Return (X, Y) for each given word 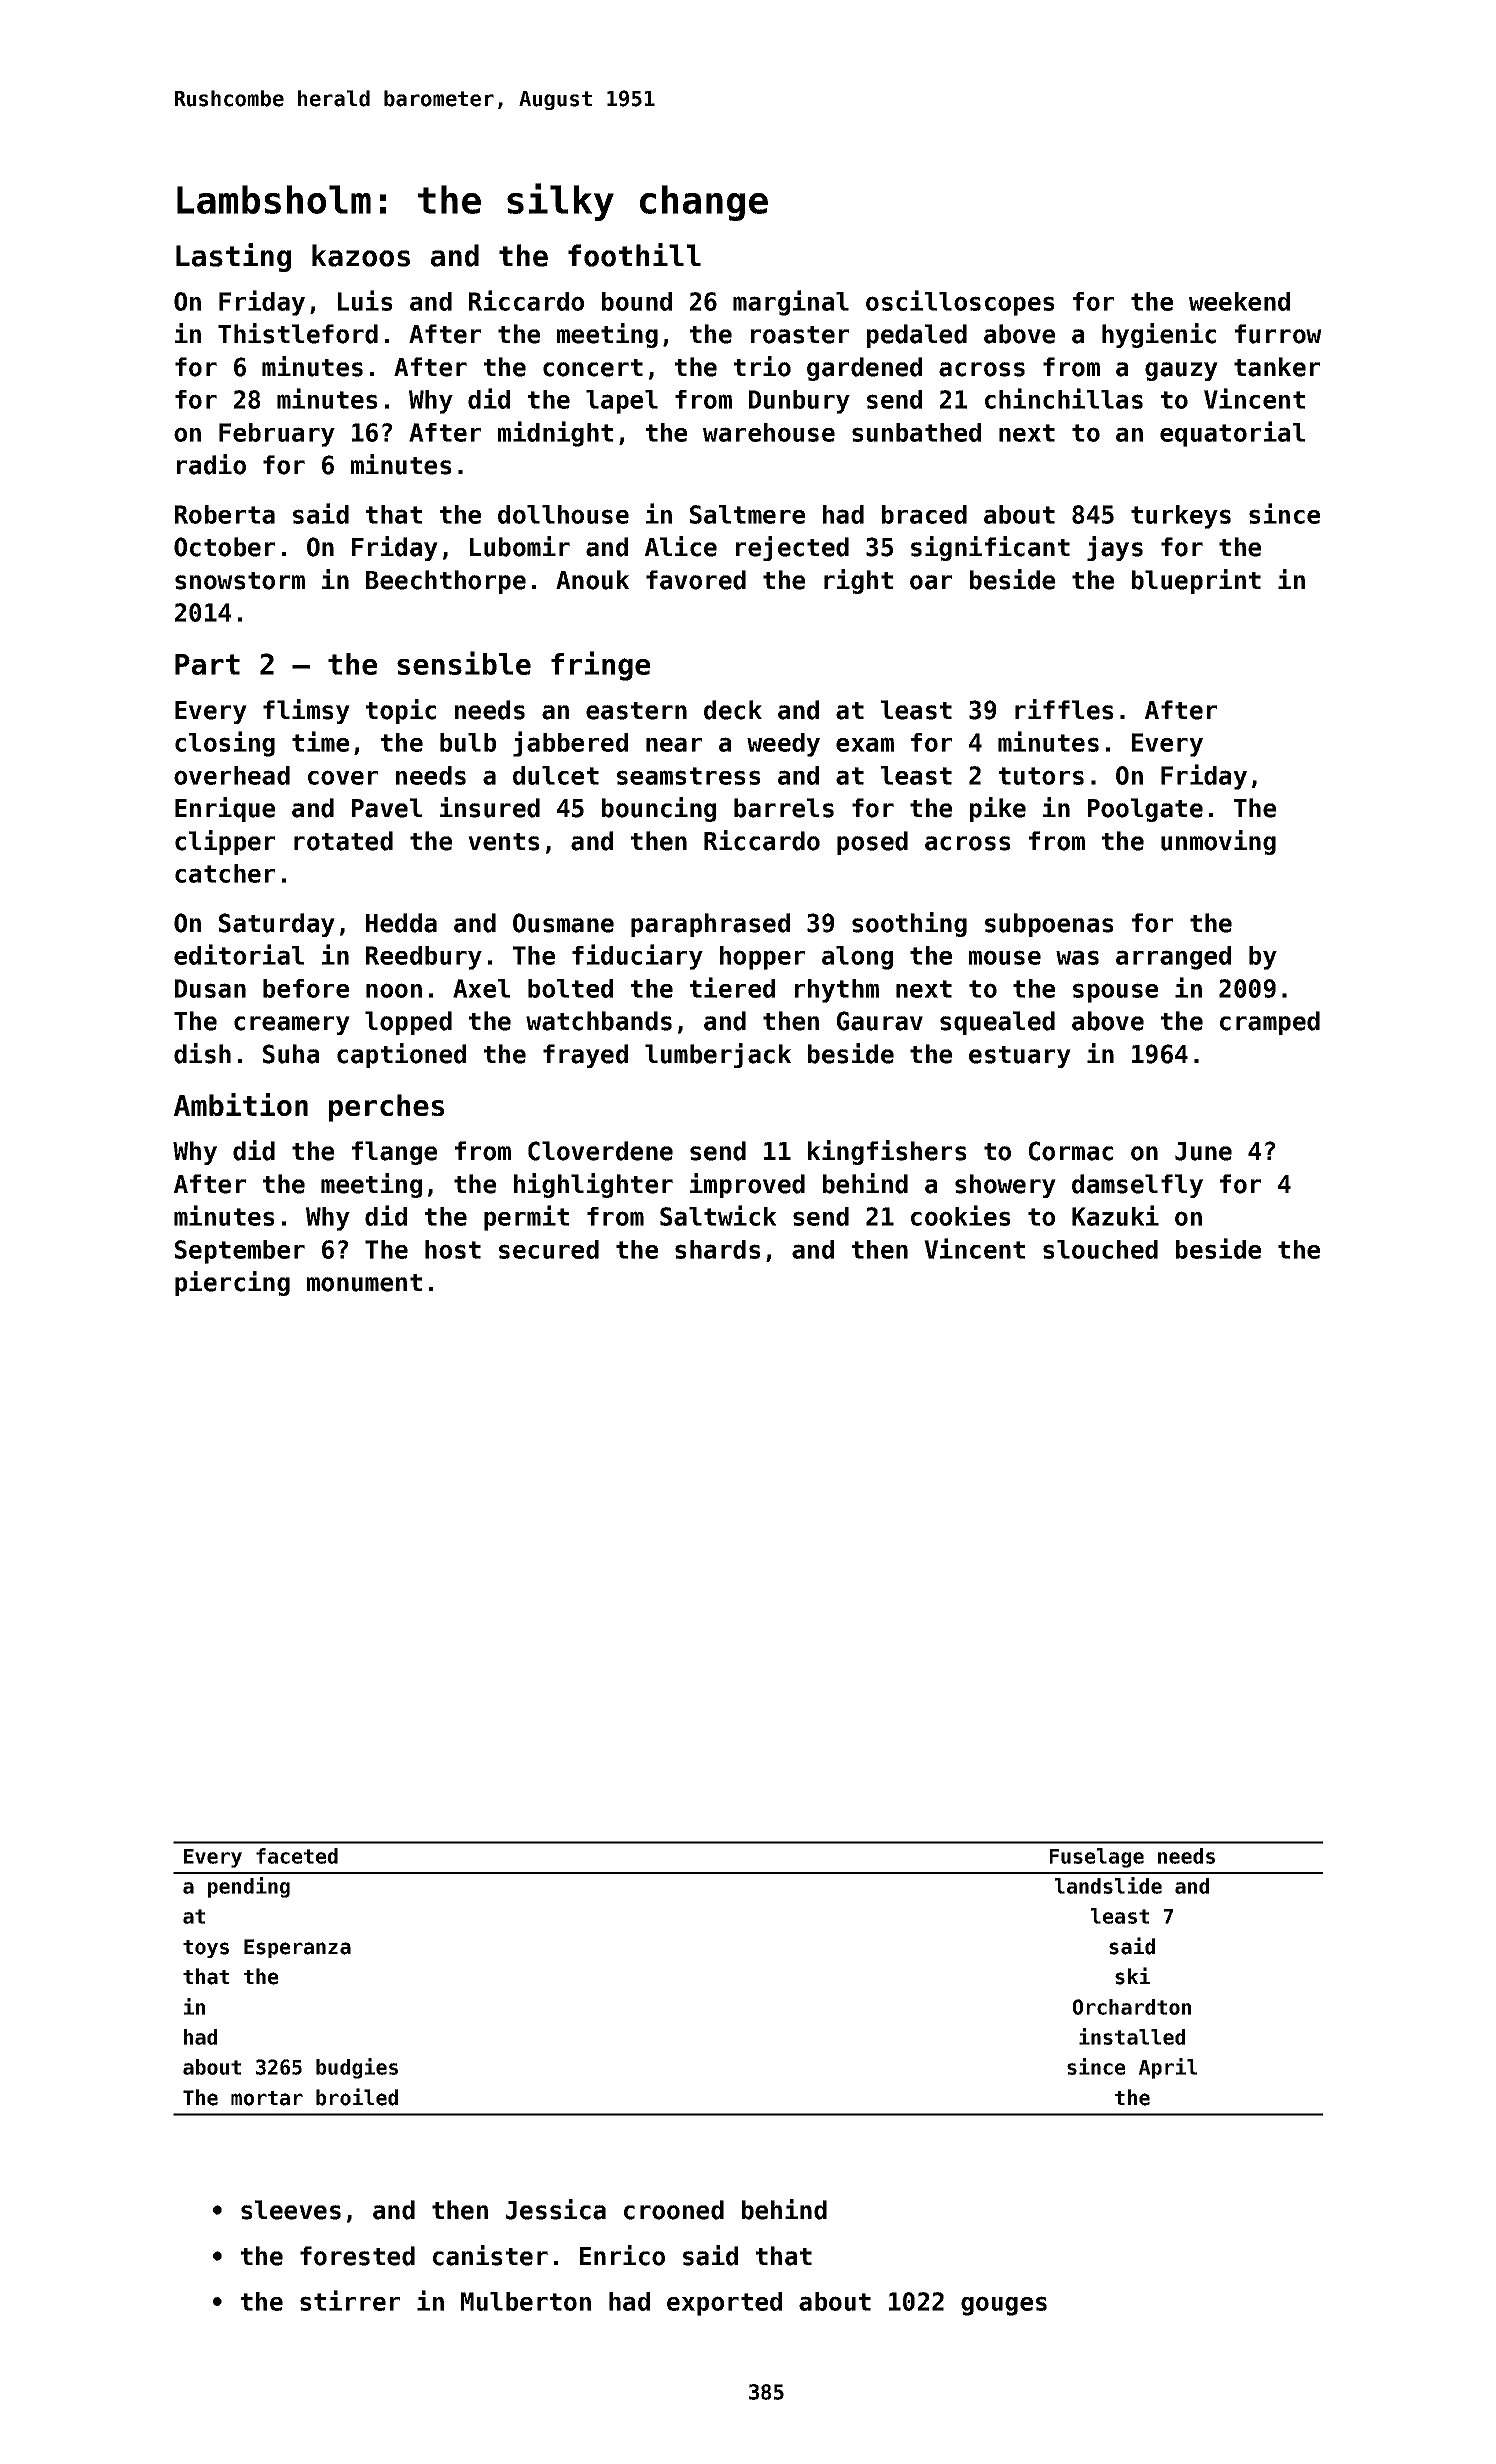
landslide (1108, 1885)
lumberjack (718, 1055)
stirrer (350, 2300)
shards (717, 1249)
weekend (1239, 301)
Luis (365, 300)
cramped (1270, 1023)
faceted (297, 1856)
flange (394, 1153)
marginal (791, 303)
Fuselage (1097, 1858)
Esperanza (297, 1948)
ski (1132, 1976)
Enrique (225, 809)
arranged (1173, 958)
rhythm (837, 991)
